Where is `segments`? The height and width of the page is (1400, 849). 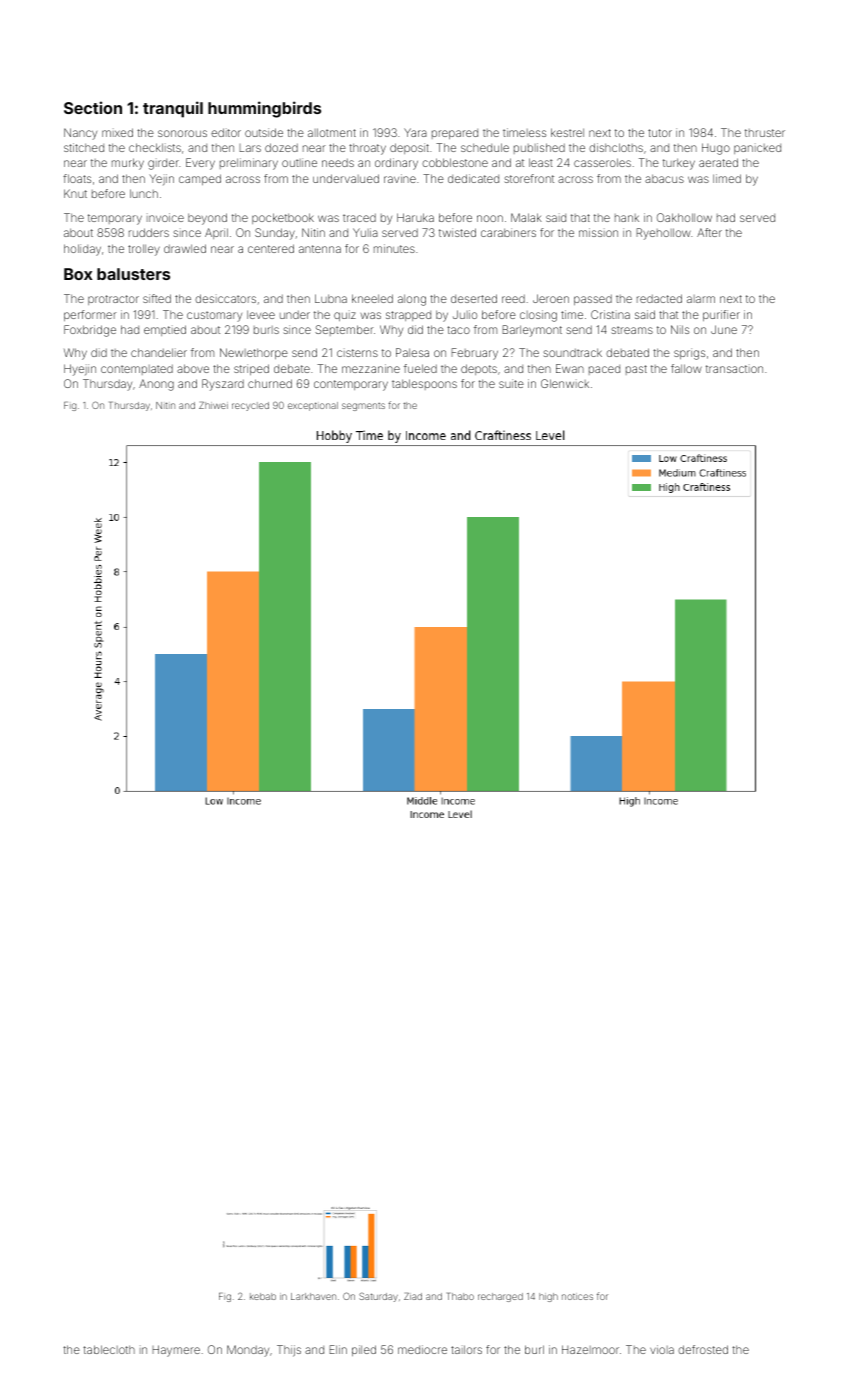 segments is located at coordinates (363, 407).
